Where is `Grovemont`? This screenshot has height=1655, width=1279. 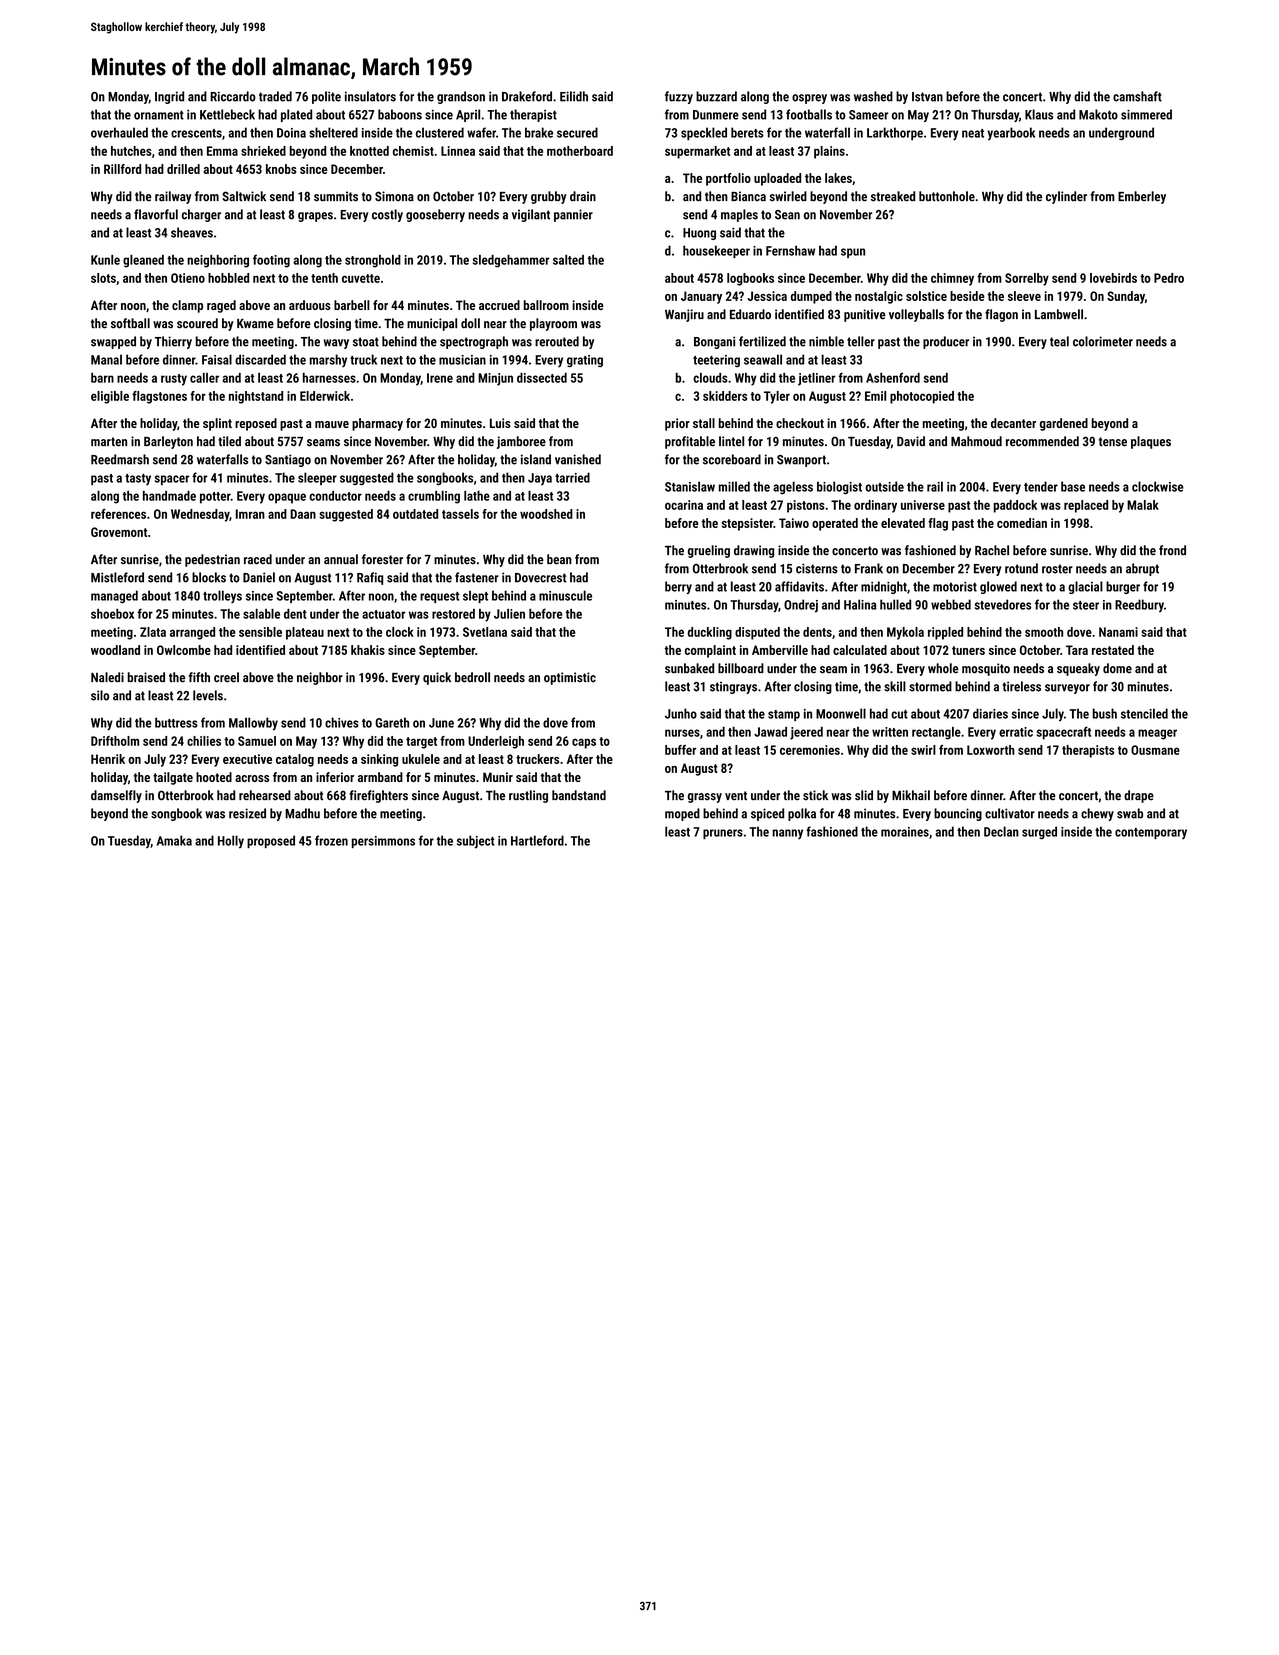
Grovemont is located at coordinates (119, 532).
